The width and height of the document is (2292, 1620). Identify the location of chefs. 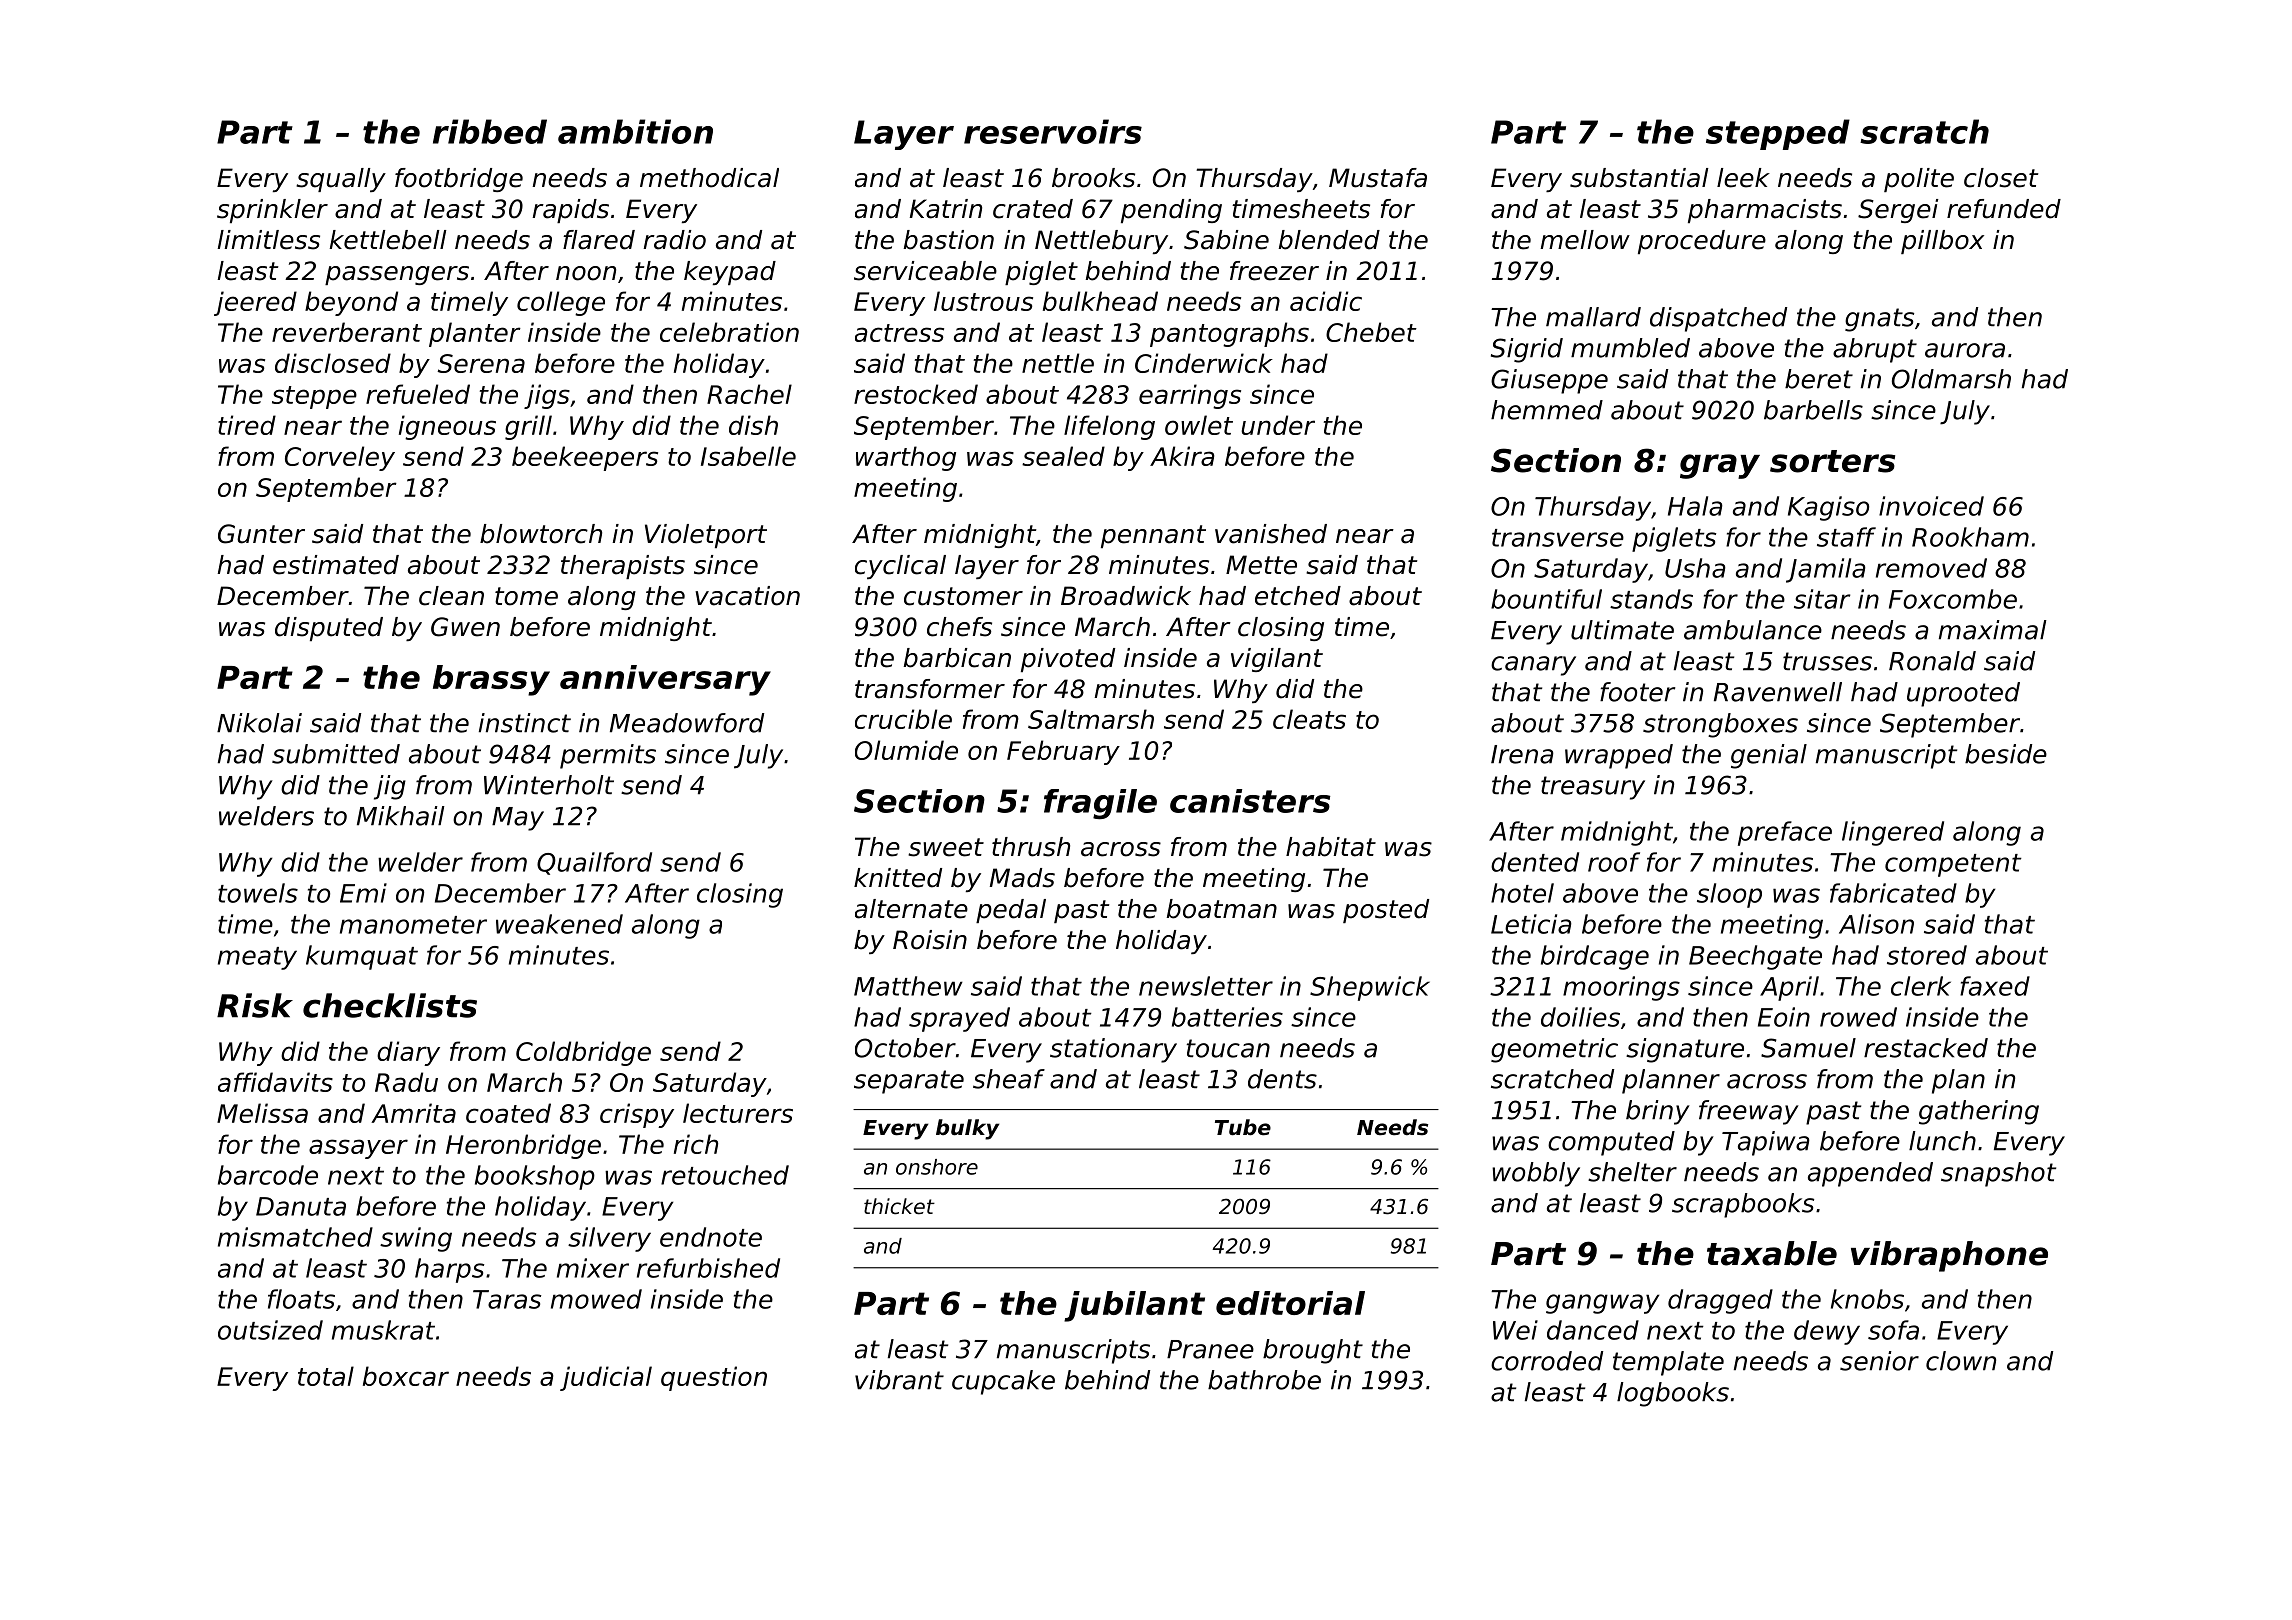
(959, 627).
